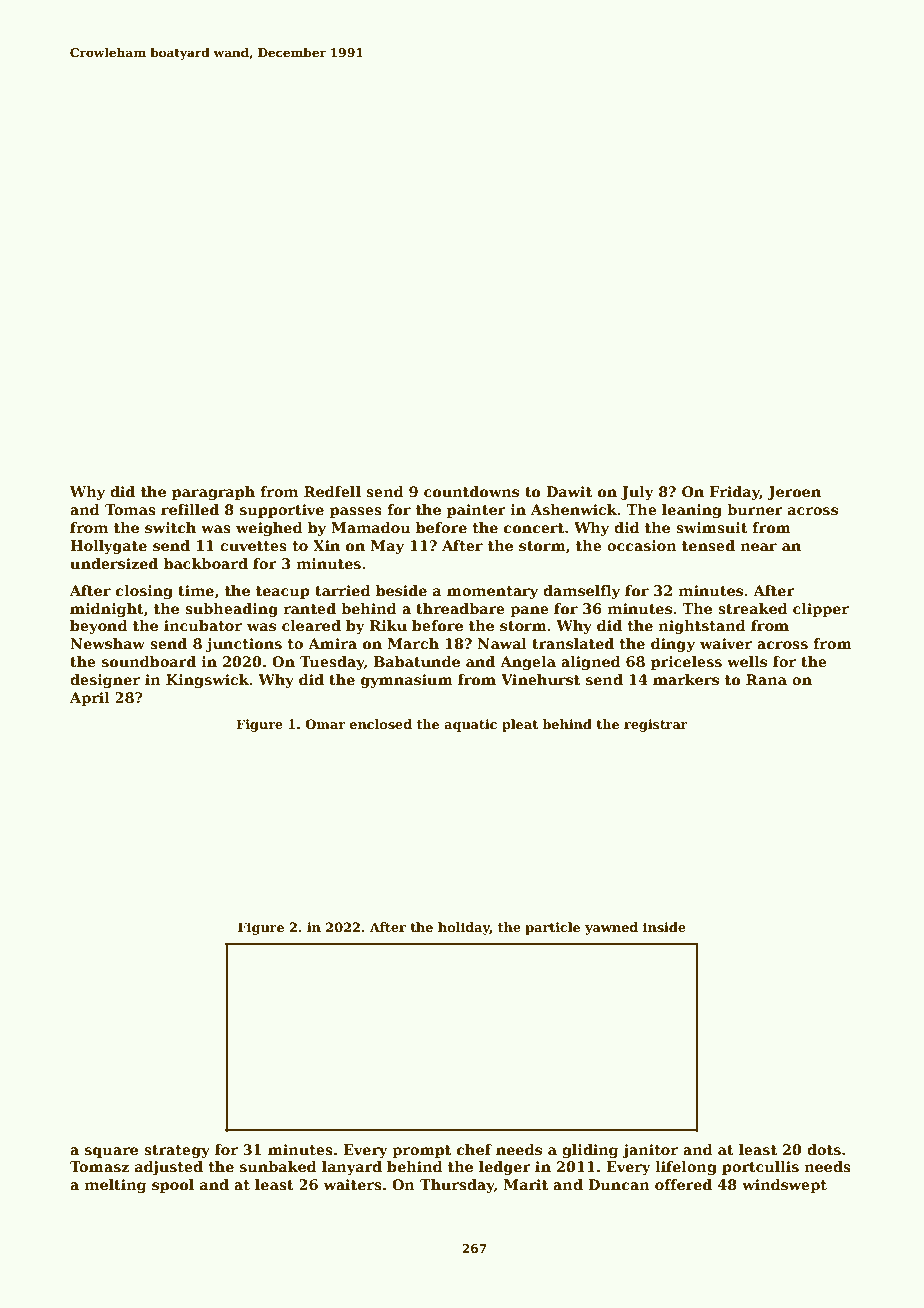  What do you see at coordinates (457, 1186) in the screenshot?
I see `Thursday` at bounding box center [457, 1186].
